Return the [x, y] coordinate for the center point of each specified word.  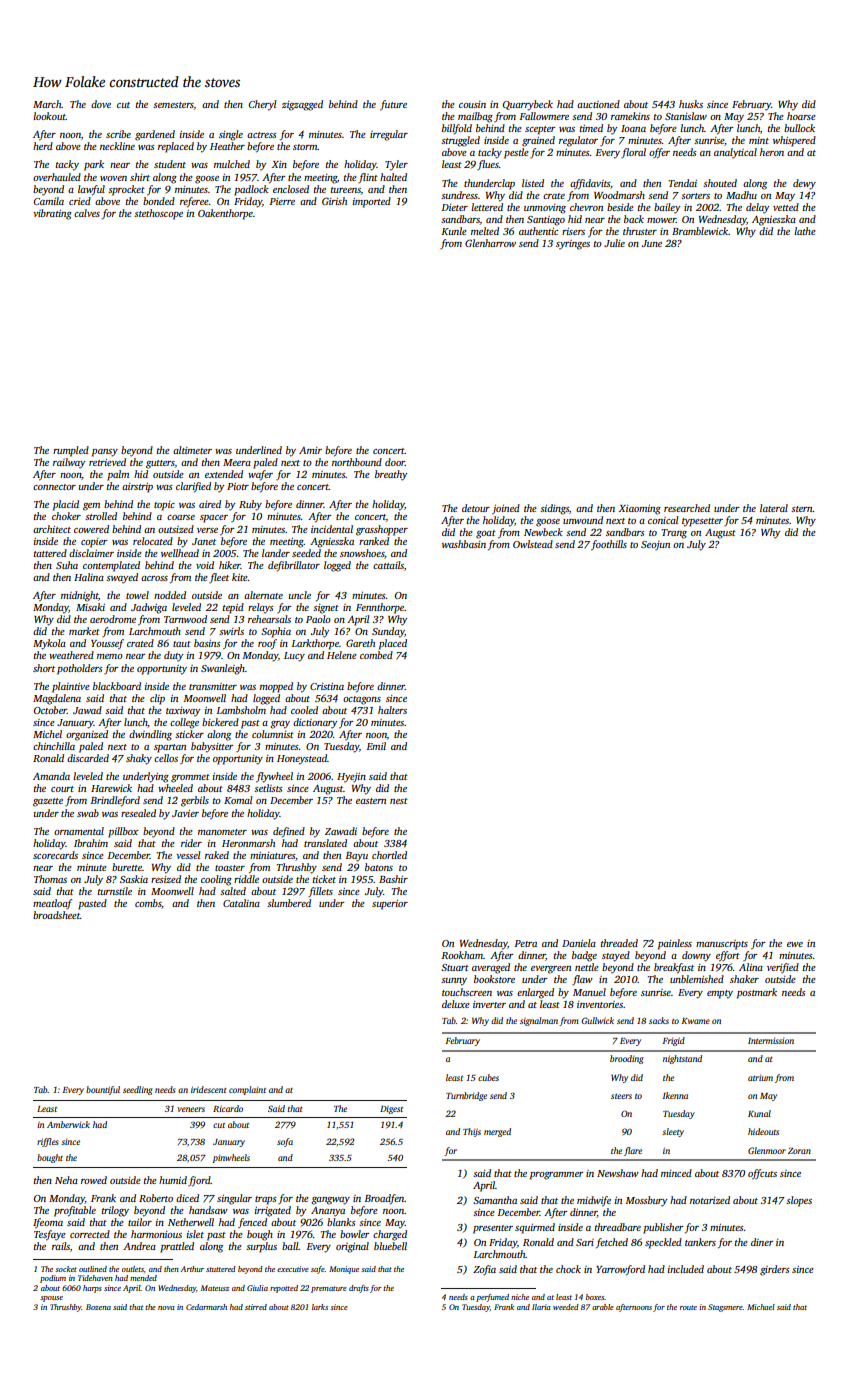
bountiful [103, 1090]
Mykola [49, 644]
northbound [357, 462]
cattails [388, 565]
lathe [805, 231]
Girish [334, 201]
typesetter [702, 522]
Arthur [192, 1269]
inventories [600, 1004]
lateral [774, 508]
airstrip [137, 488]
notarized [710, 1200]
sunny [454, 982]
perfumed [492, 1298]
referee [194, 202]
